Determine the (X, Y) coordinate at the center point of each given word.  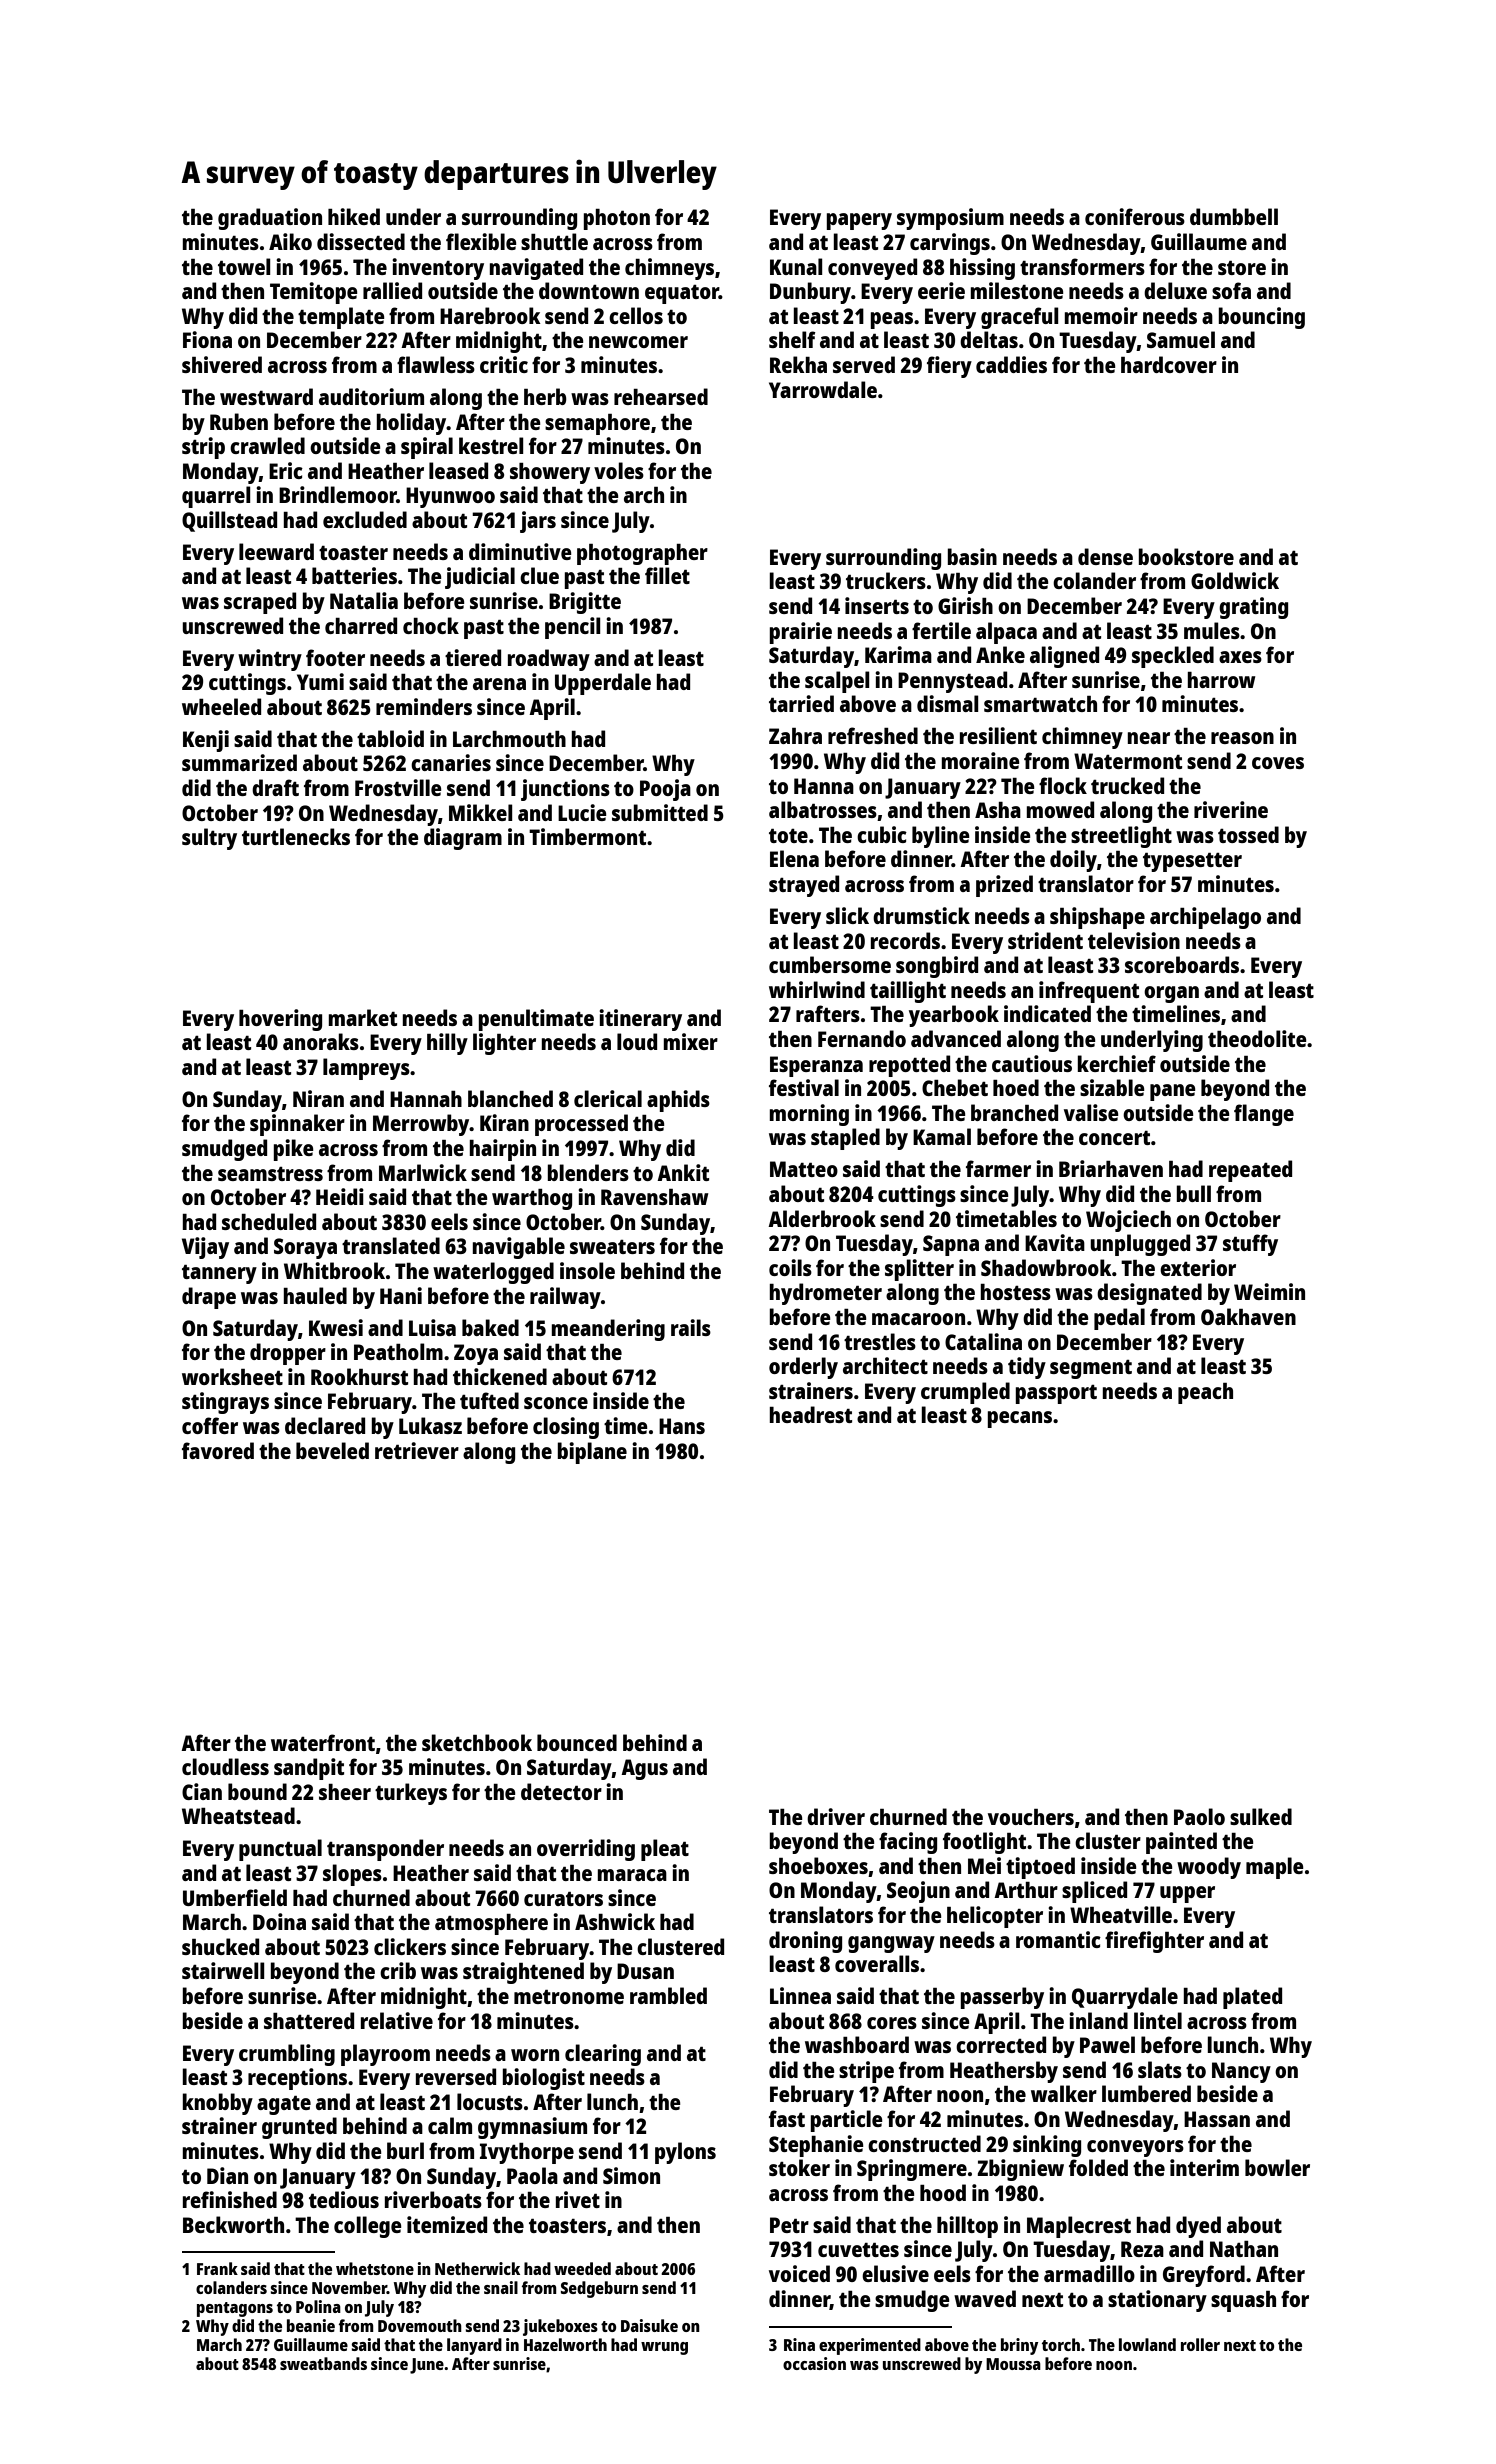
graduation (270, 219)
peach (1205, 1393)
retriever (417, 1450)
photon (616, 219)
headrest (810, 1414)
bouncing (1261, 318)
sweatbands (323, 2363)
